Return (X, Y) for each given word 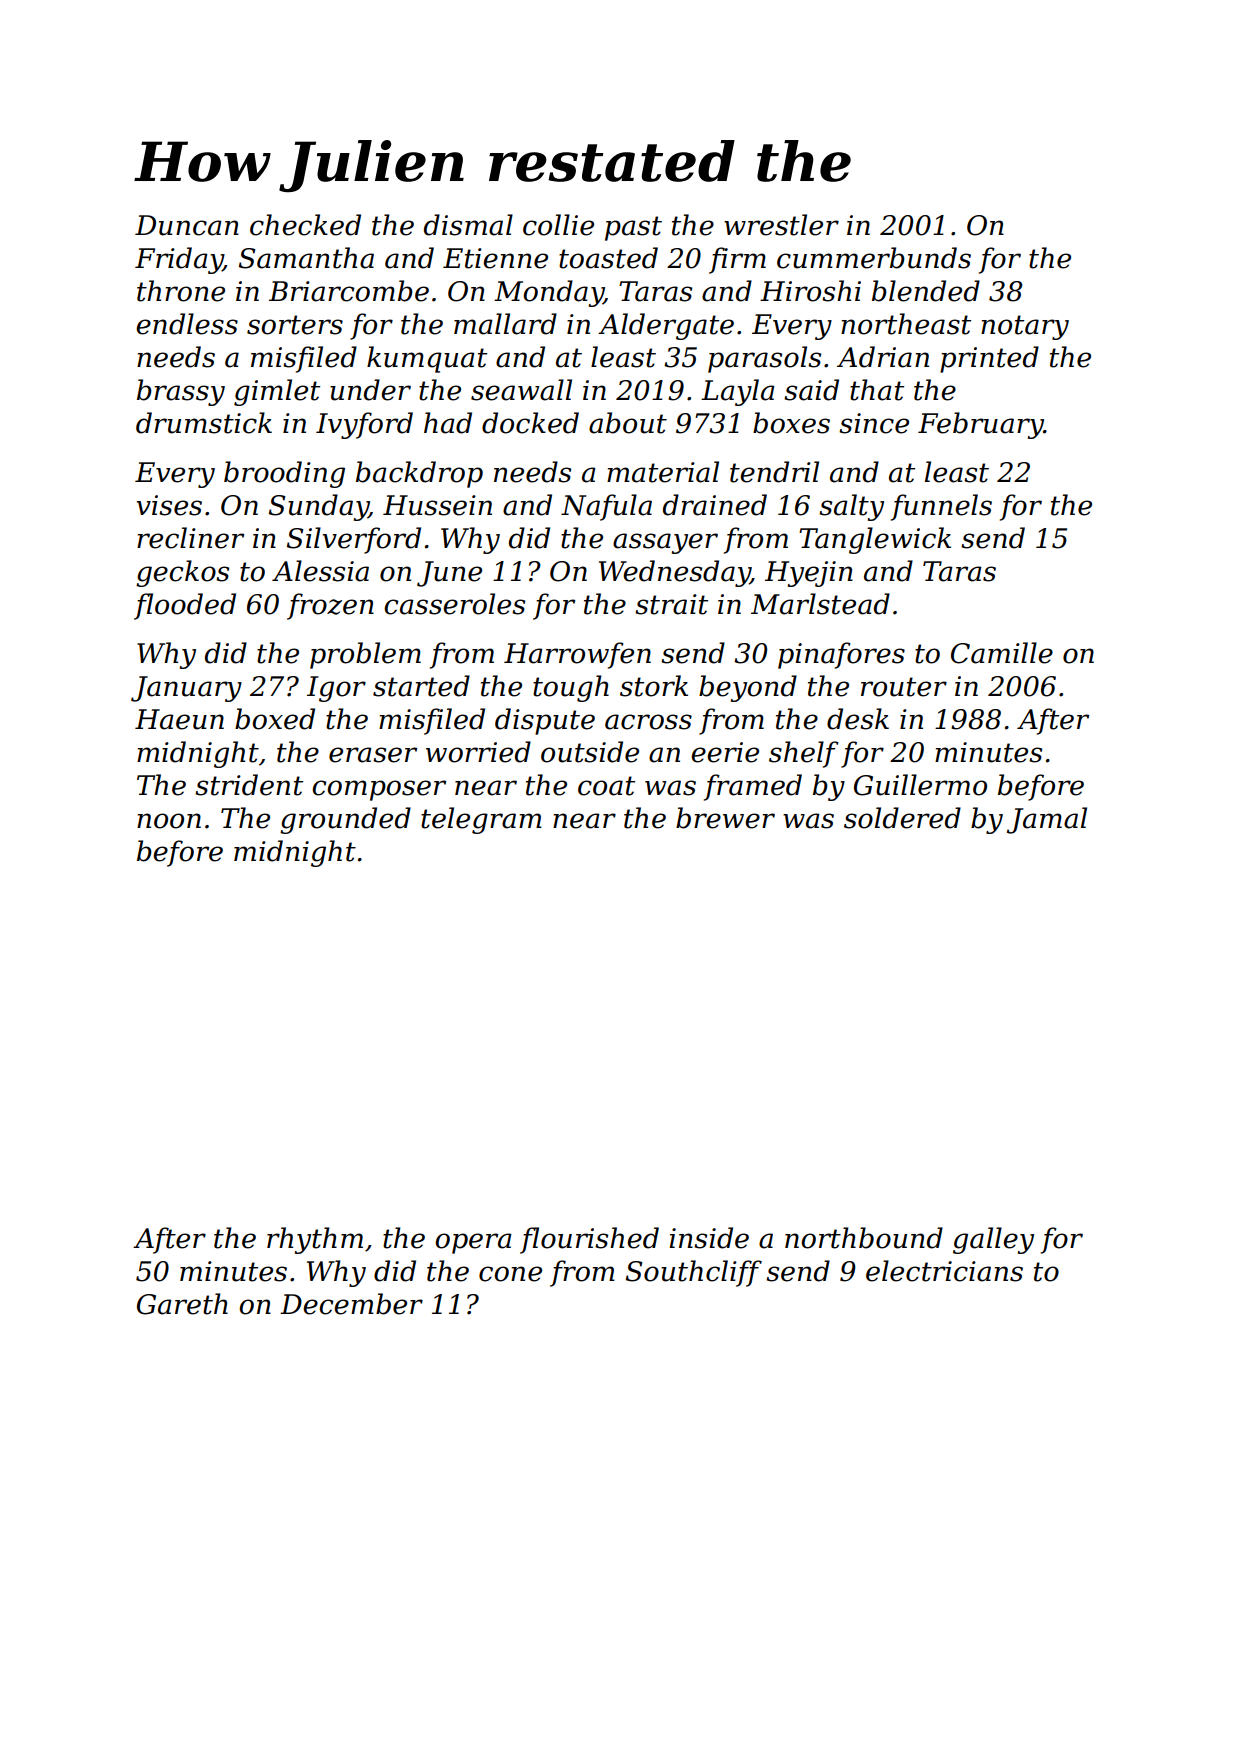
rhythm (315, 1240)
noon (169, 821)
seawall (521, 390)
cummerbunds (874, 258)
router (904, 687)
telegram (481, 820)
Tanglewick (875, 540)
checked (305, 225)
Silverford (354, 540)
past (633, 228)
